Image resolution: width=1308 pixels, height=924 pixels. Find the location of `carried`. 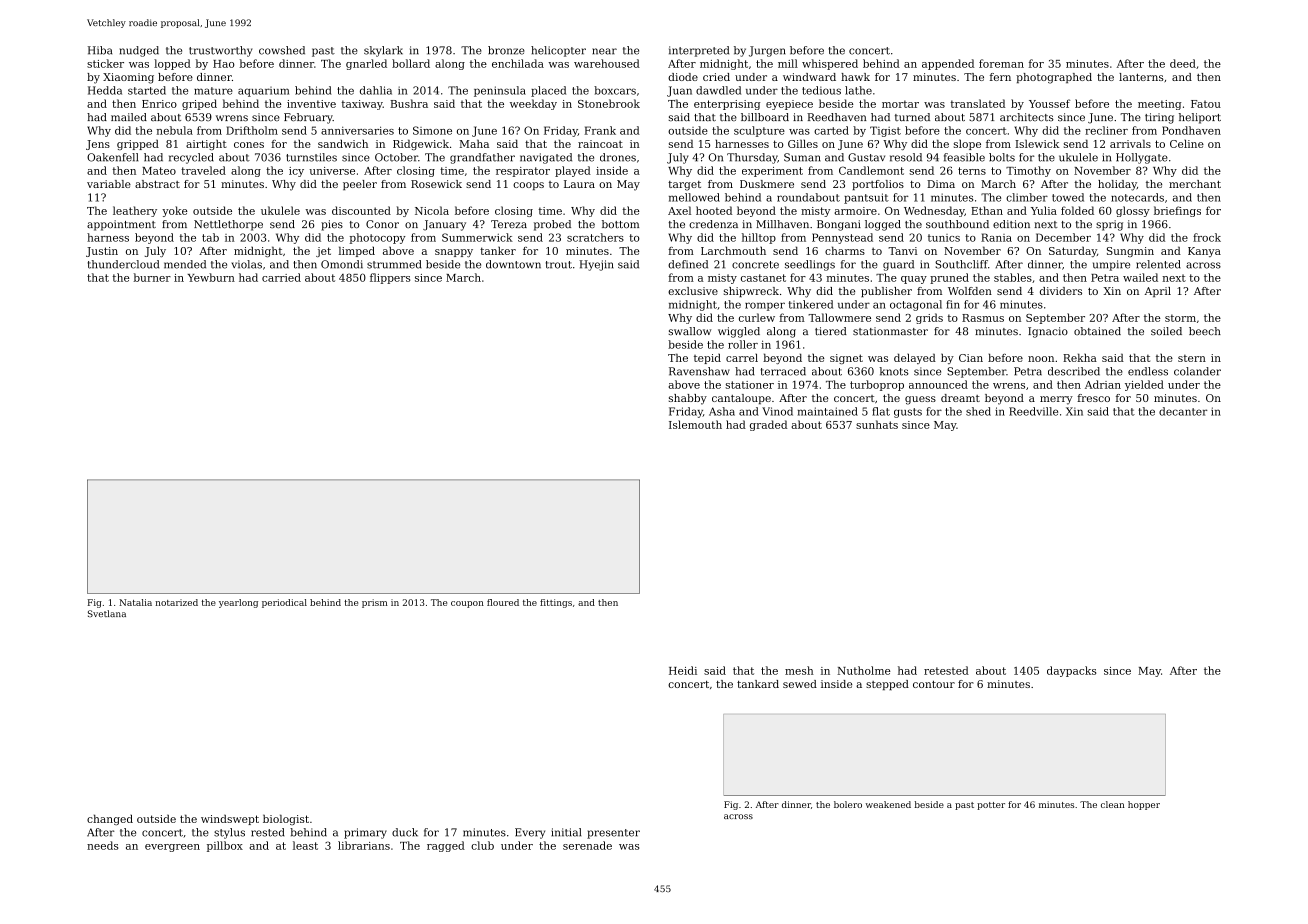

carried is located at coordinates (281, 277).
